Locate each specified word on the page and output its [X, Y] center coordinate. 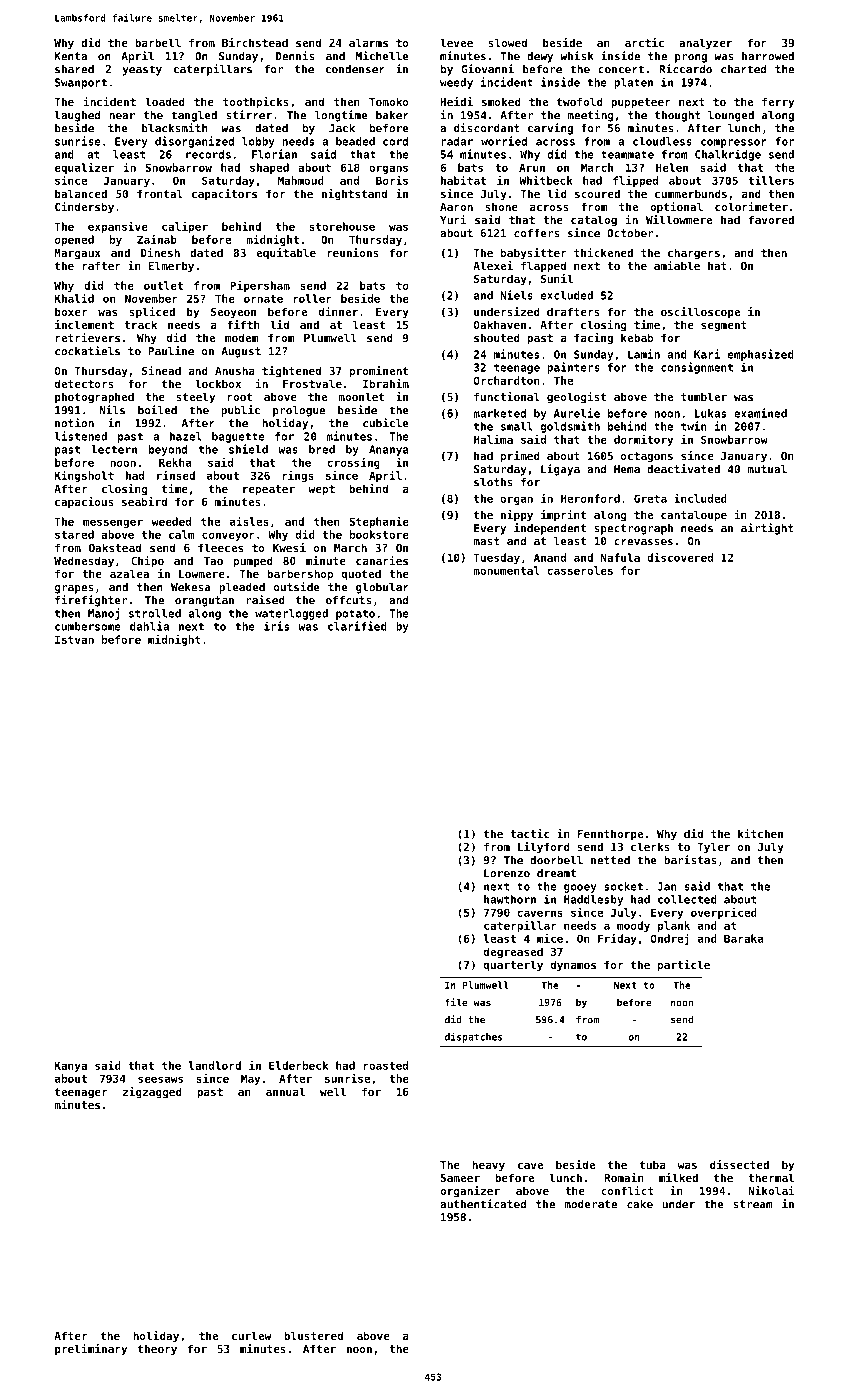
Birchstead [255, 42]
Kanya [71, 1066]
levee [456, 42]
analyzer [705, 44]
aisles [249, 521]
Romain [623, 1177]
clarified [357, 626]
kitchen [760, 833]
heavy [488, 1166]
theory [157, 1350]
